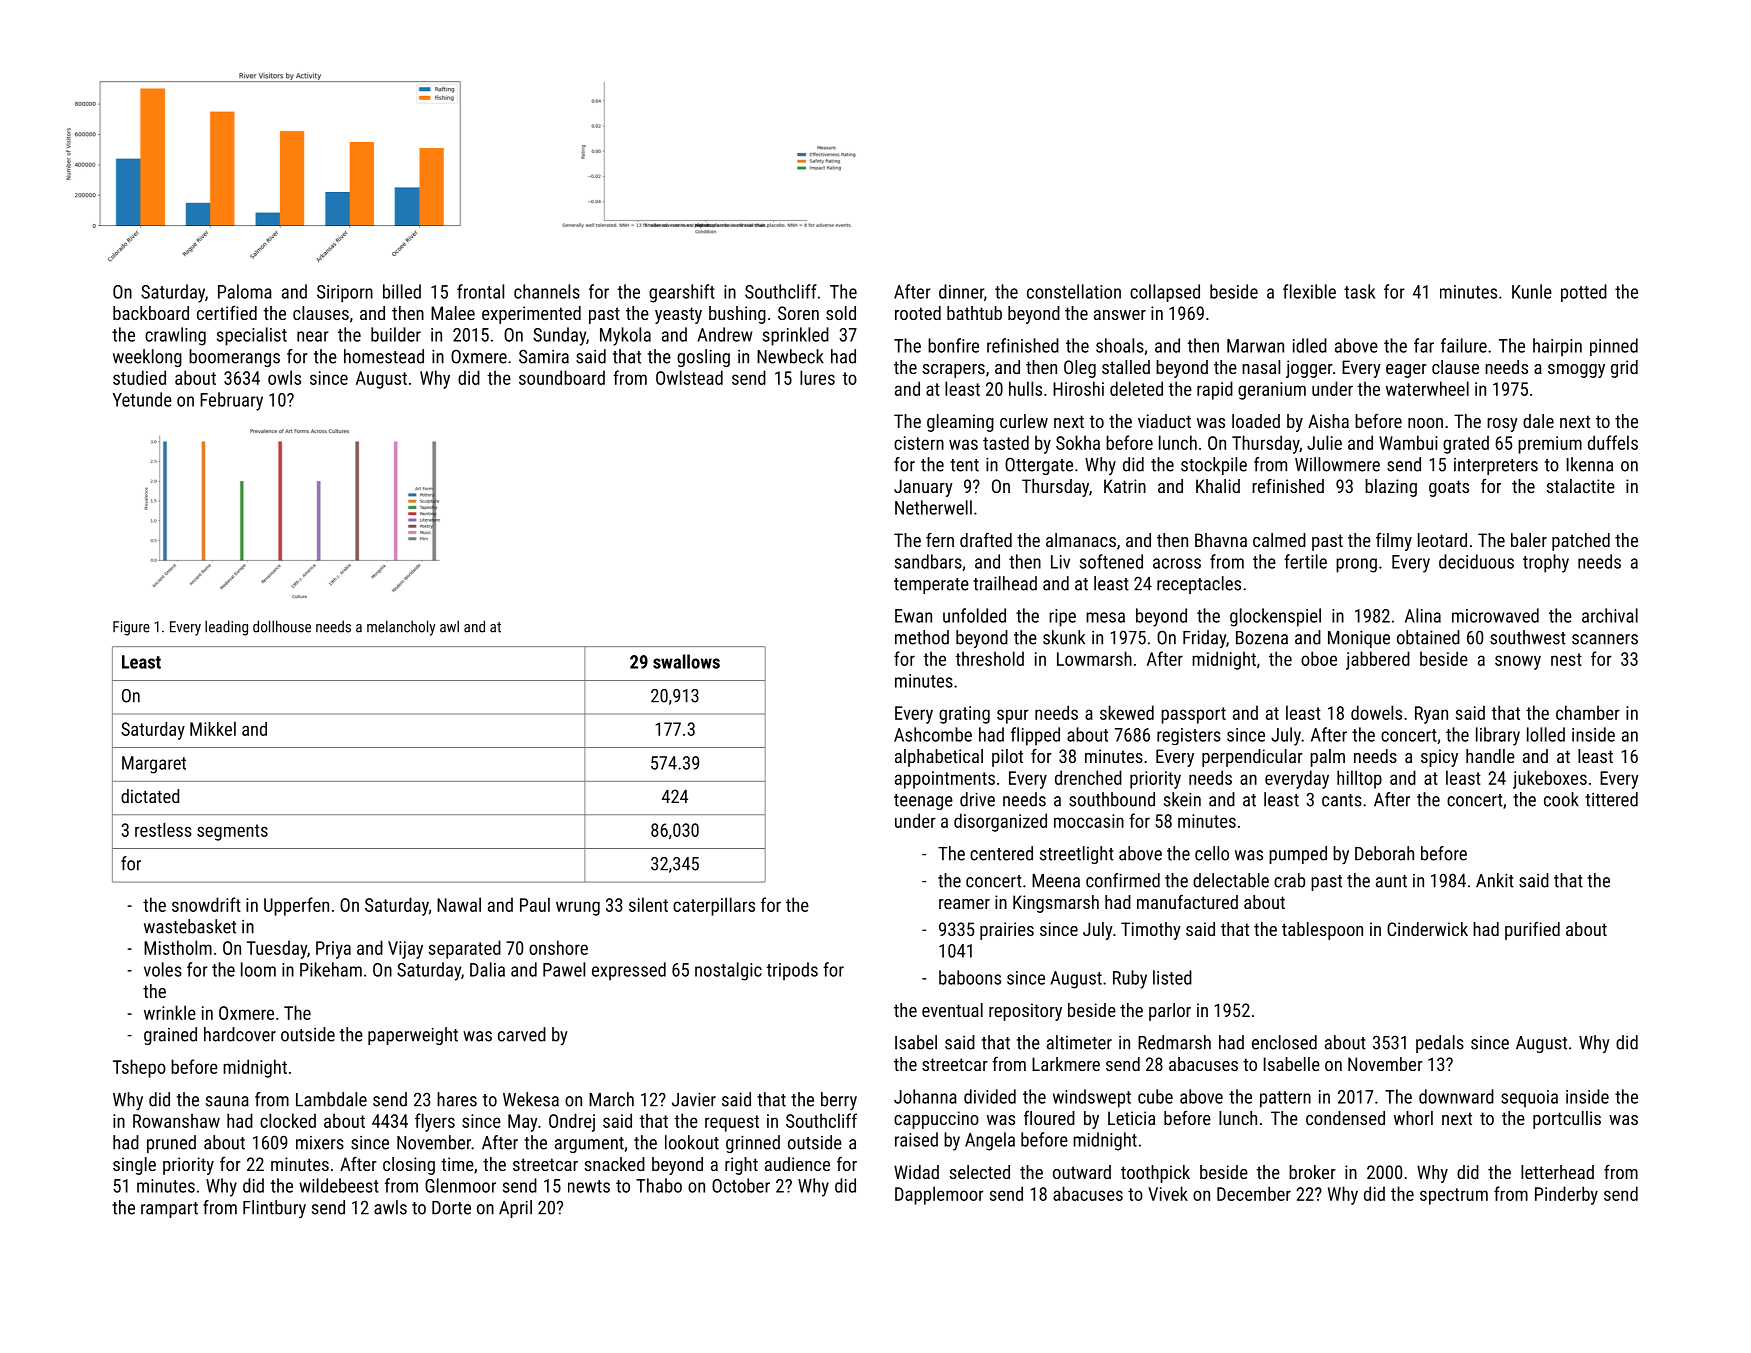 This document has height=1353, width=1751. Describe the element at coordinates (139, 1068) in the document. I see `Tshepo` at that location.
